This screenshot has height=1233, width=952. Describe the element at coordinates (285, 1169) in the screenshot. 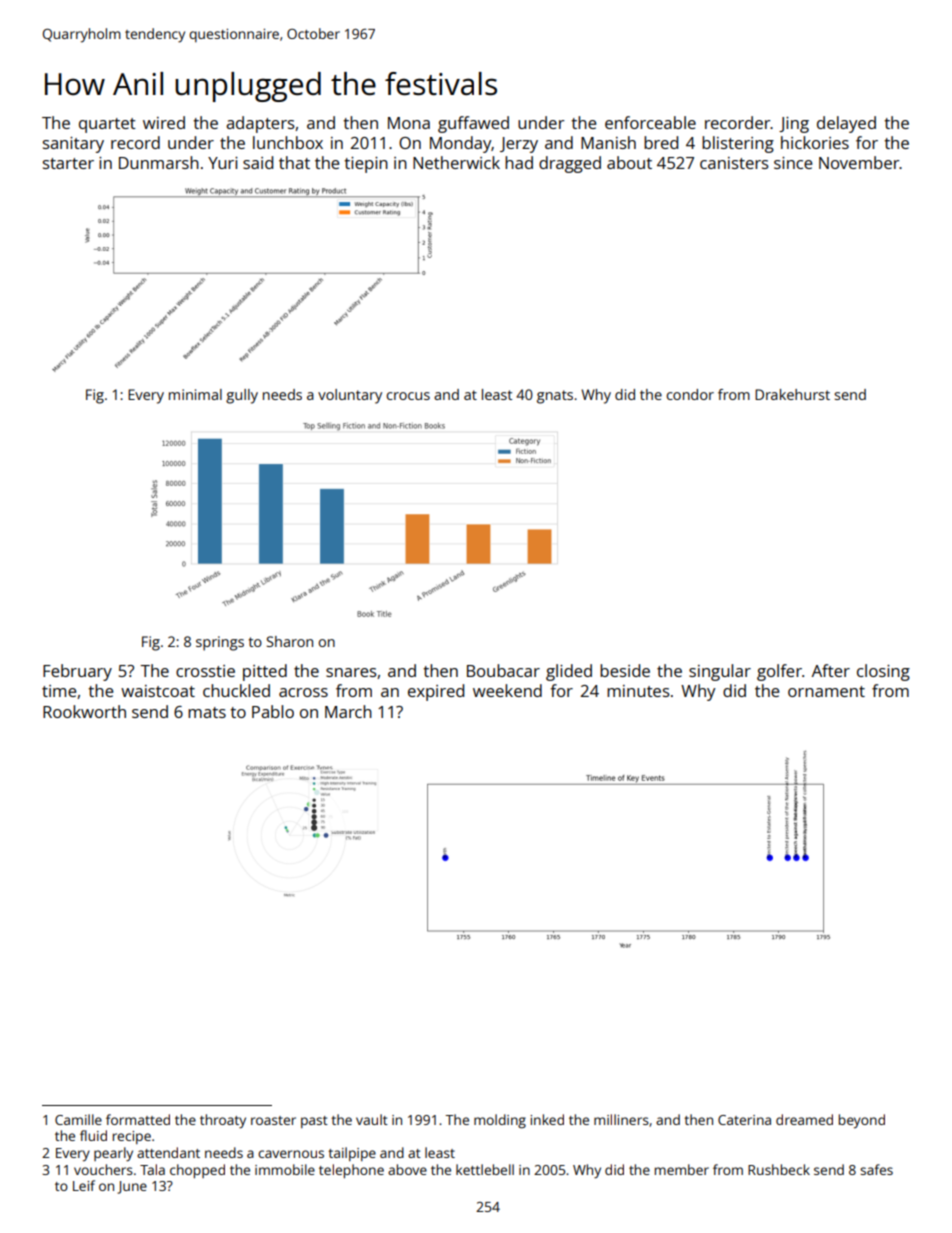

I see `immobile` at that location.
